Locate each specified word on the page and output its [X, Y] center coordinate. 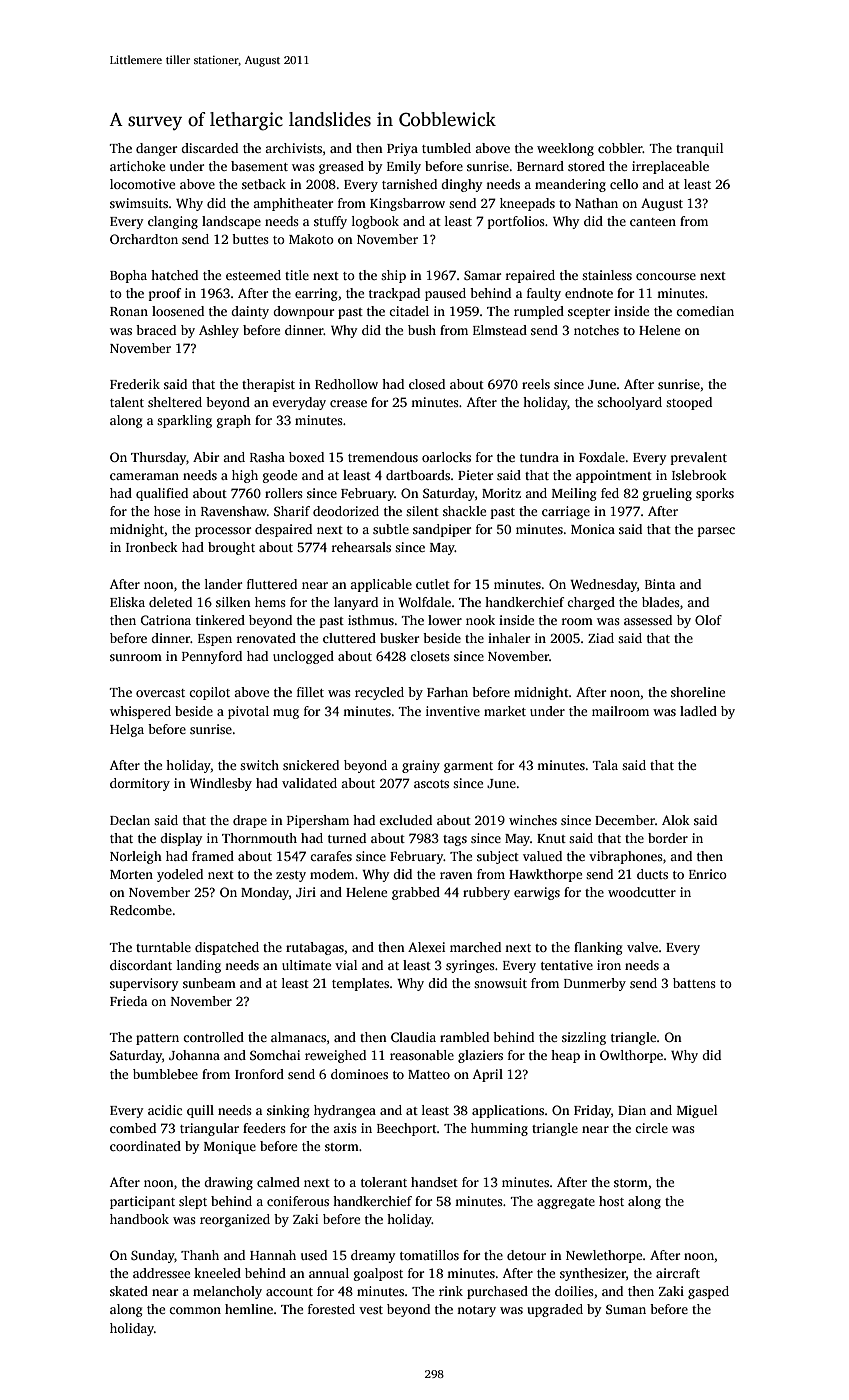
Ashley [219, 331]
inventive [453, 711]
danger [156, 149]
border [668, 838]
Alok [676, 820]
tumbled [446, 148]
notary [476, 1311]
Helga [127, 730]
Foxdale [602, 457]
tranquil [699, 149]
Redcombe [141, 910]
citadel [409, 311]
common [195, 1310]
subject [498, 857]
